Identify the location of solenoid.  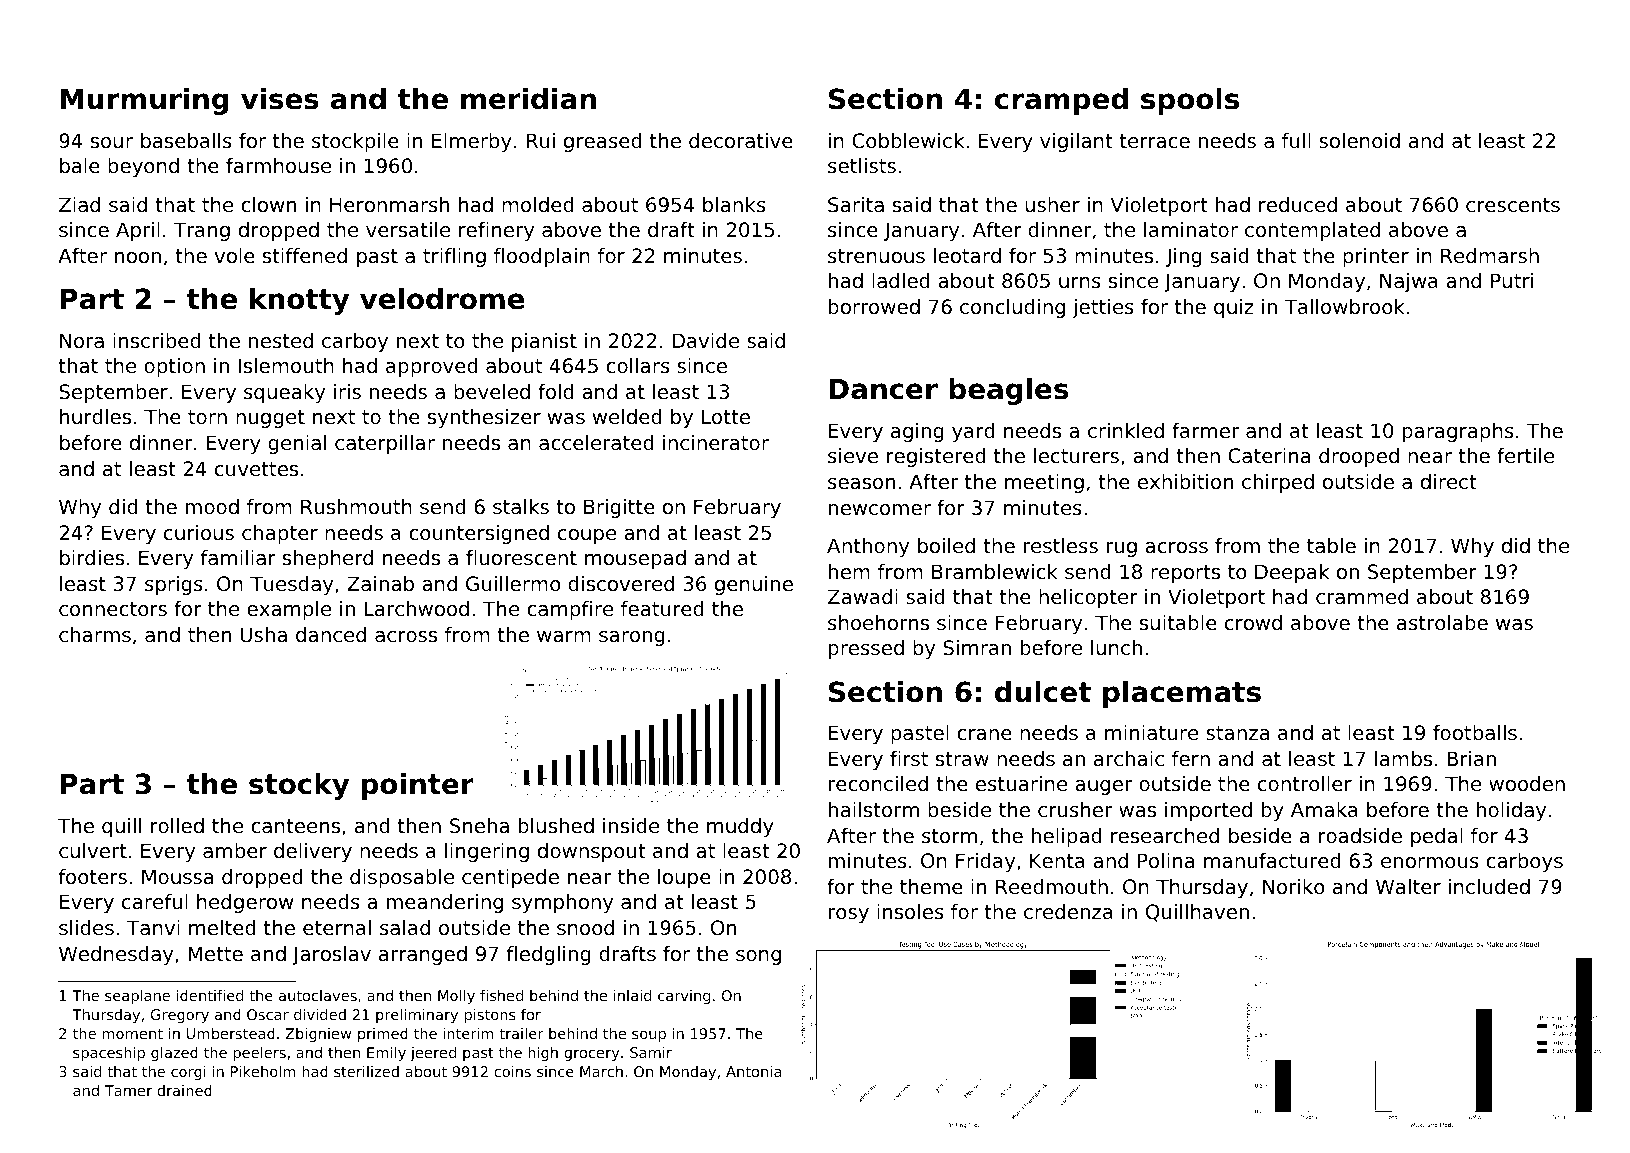
(1359, 141).
